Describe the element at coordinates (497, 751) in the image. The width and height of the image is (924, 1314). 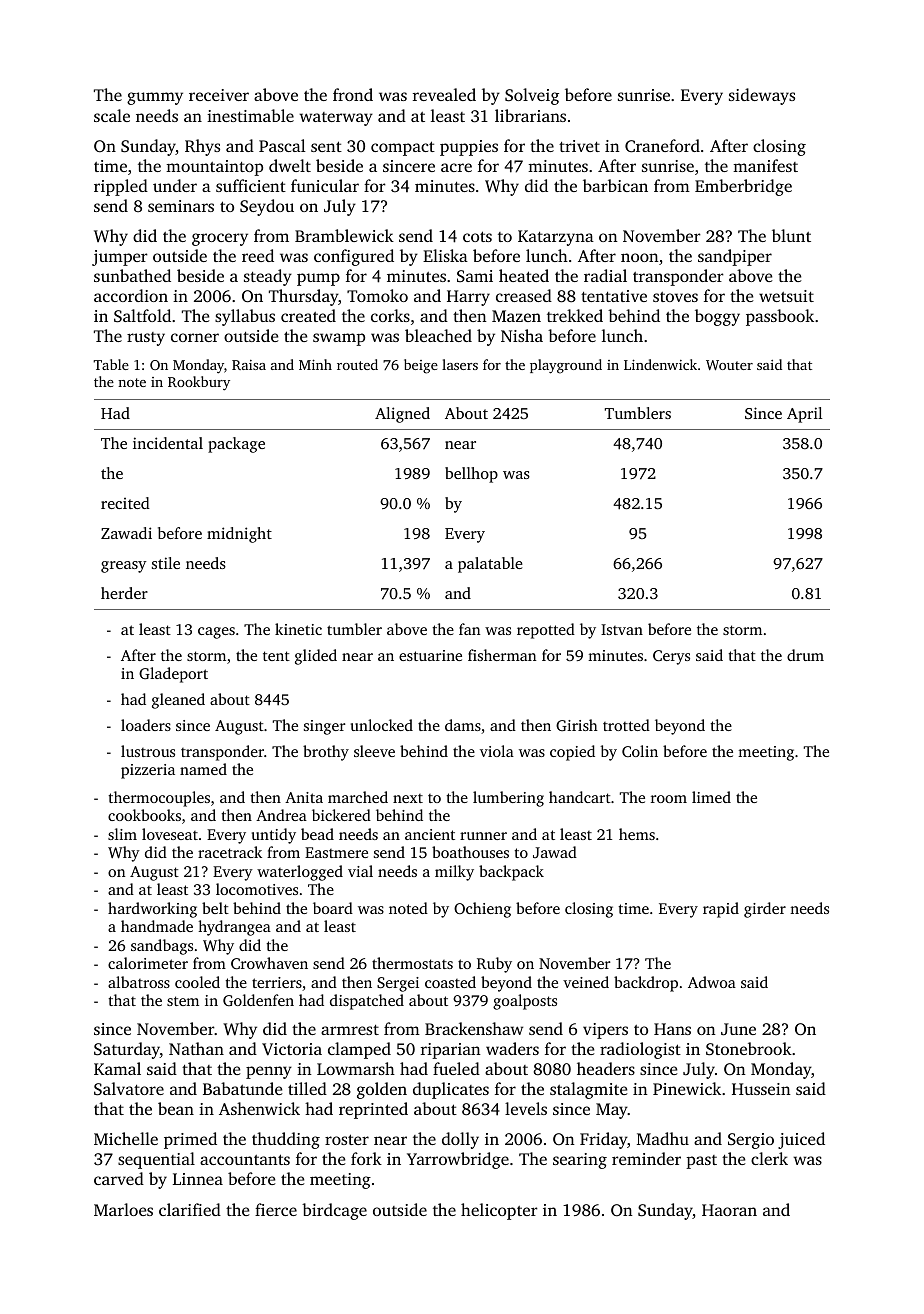
I see `viola` at that location.
